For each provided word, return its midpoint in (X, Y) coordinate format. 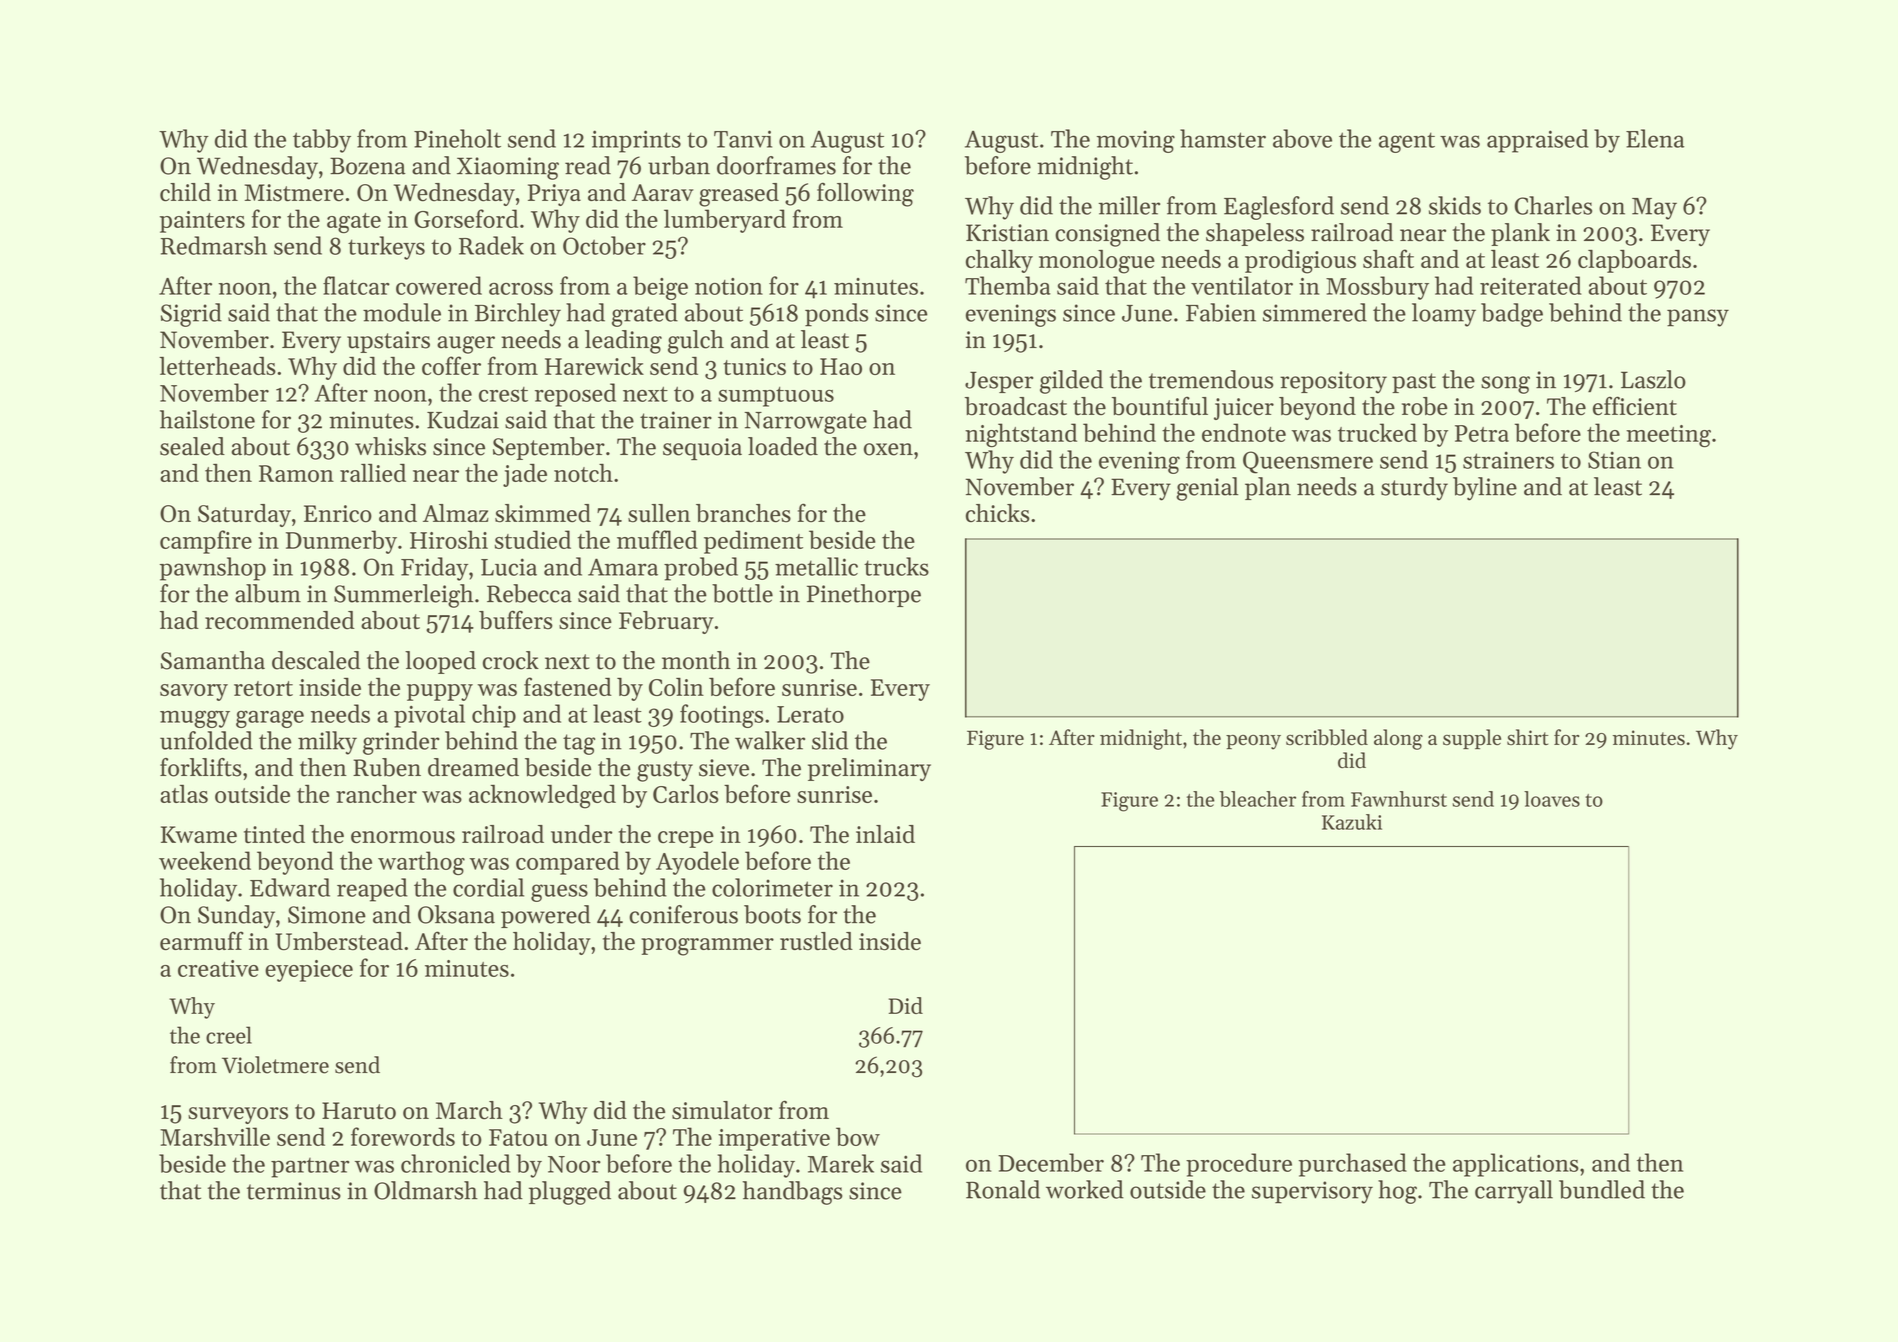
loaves (1552, 799)
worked (1085, 1189)
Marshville (215, 1136)
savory (194, 692)
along (1398, 739)
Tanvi (743, 139)
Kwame (199, 835)
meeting (1668, 436)
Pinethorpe (864, 595)
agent (1407, 142)
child (185, 192)
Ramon (296, 473)
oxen (888, 449)
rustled (816, 941)
